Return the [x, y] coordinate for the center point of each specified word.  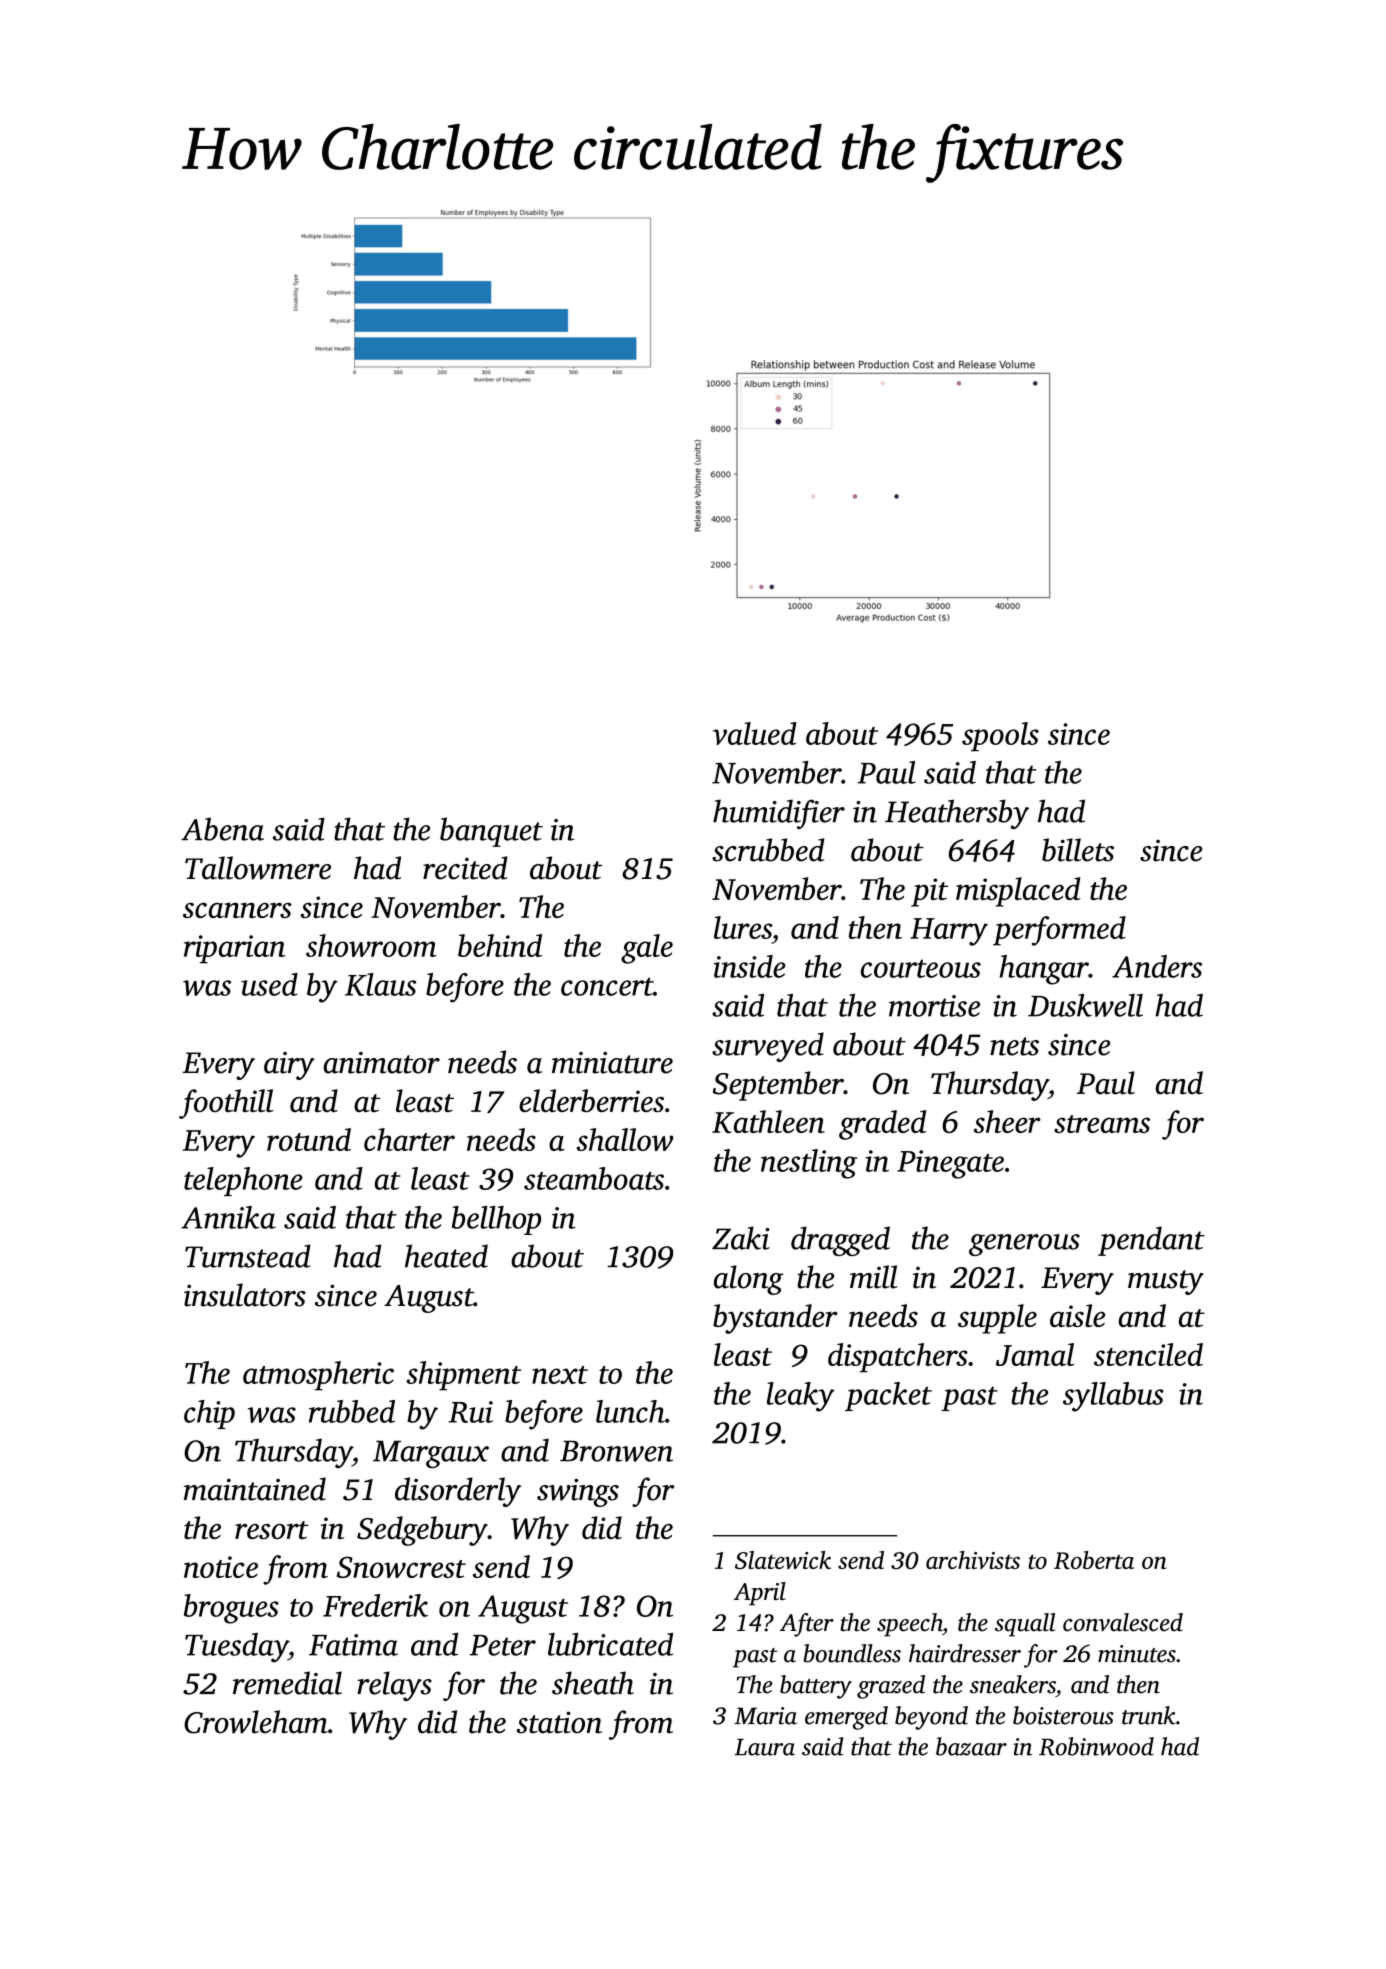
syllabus [1113, 1397]
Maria [765, 1716]
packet [888, 1396]
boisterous [1063, 1715]
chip [209, 1414]
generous [1024, 1245]
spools [1000, 736]
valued [755, 733]
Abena [222, 829]
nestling [809, 1164]
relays [394, 1686]
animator [382, 1063]
